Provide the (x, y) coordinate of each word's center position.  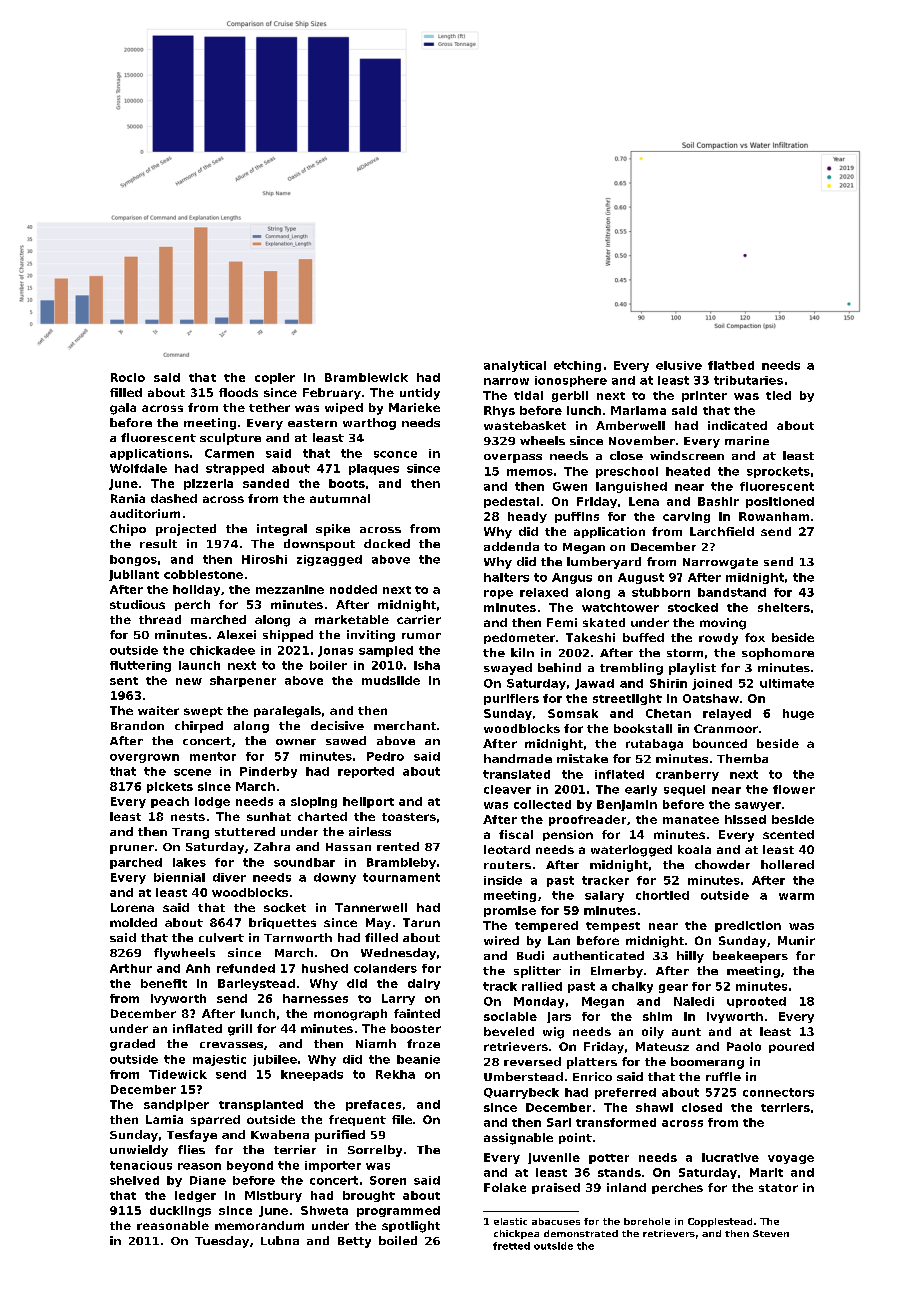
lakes (189, 862)
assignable (518, 1139)
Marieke (414, 407)
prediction (748, 926)
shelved (134, 1180)
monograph (350, 1015)
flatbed (731, 365)
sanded (266, 483)
